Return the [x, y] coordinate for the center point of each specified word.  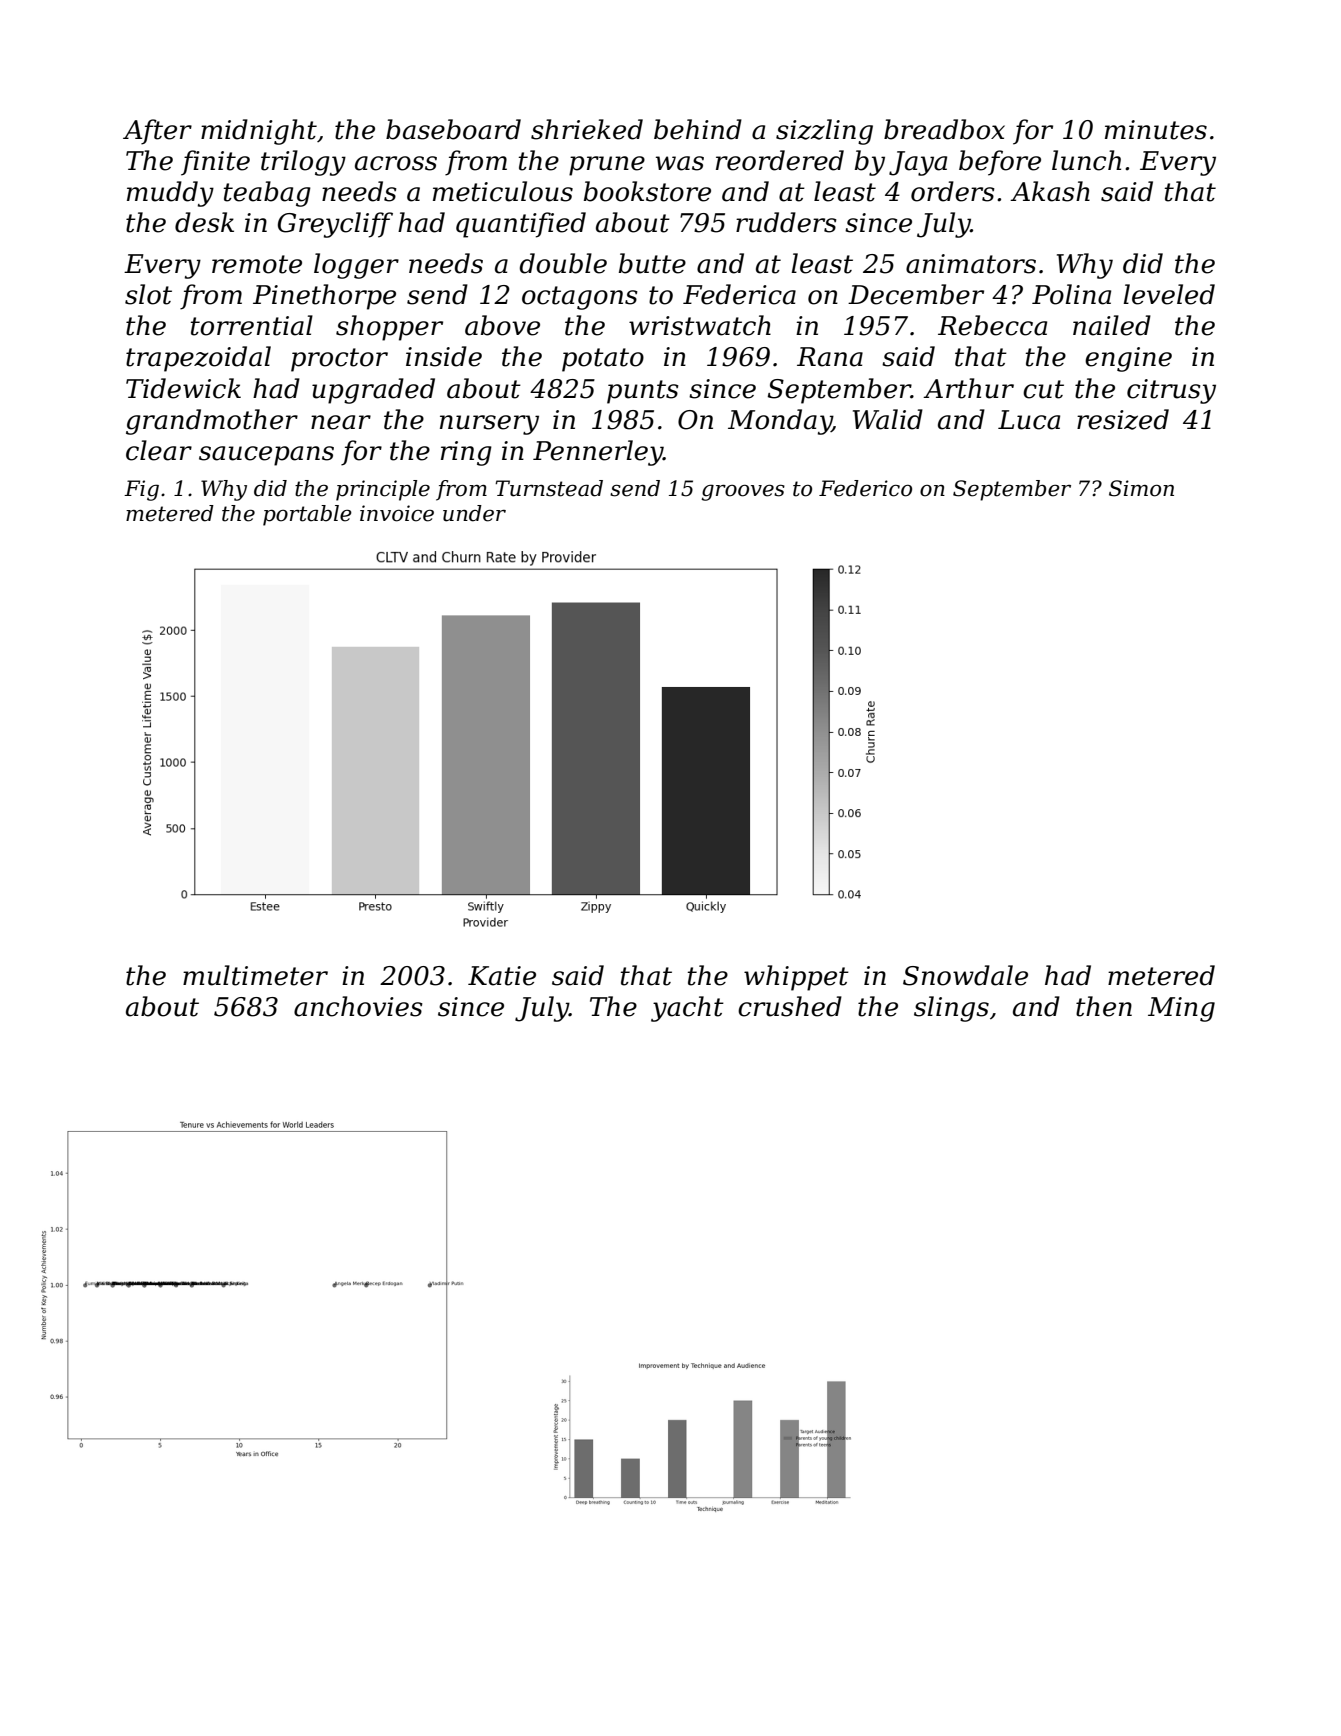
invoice [397, 513]
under [474, 513]
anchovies [358, 1006]
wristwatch [700, 325]
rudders [786, 222]
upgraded [373, 391]
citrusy [1171, 391]
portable [307, 515]
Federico [865, 488]
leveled [1169, 294]
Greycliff [335, 225]
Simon [1141, 488]
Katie [502, 976]
